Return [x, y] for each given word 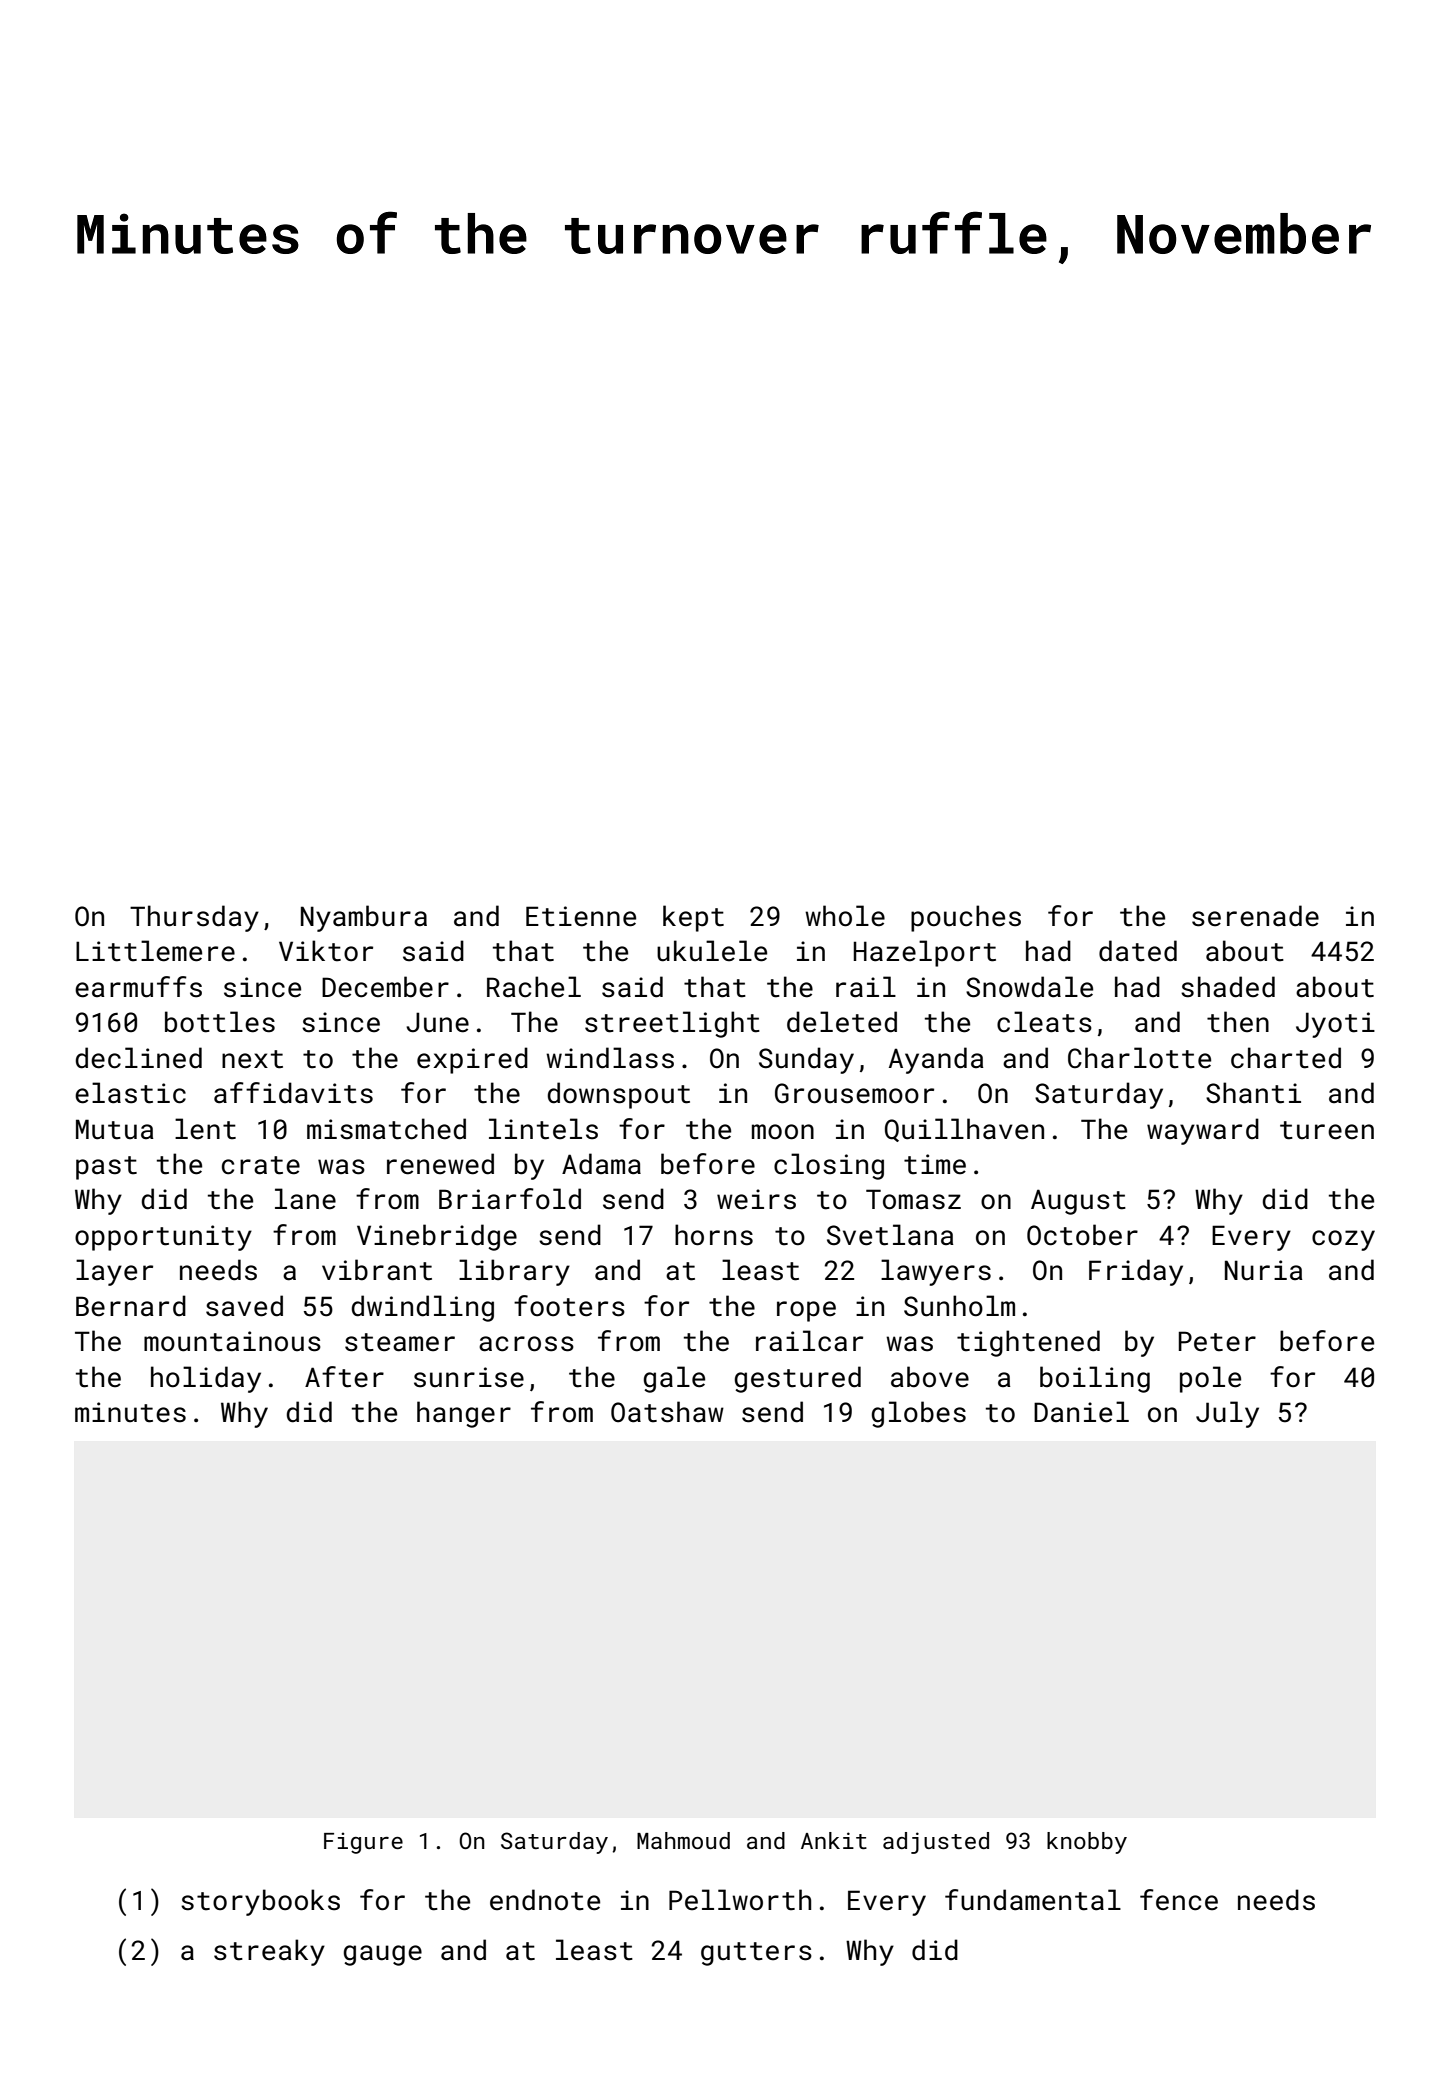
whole [845, 916]
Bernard [131, 1306]
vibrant [377, 1270]
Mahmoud [683, 1840]
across [526, 1344]
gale [674, 1379]
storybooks [260, 1902]
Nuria [1264, 1270]
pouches [966, 918]
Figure [363, 1843]
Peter [1217, 1341]
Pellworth [740, 1900]
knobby [1087, 1843]
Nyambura [364, 918]
